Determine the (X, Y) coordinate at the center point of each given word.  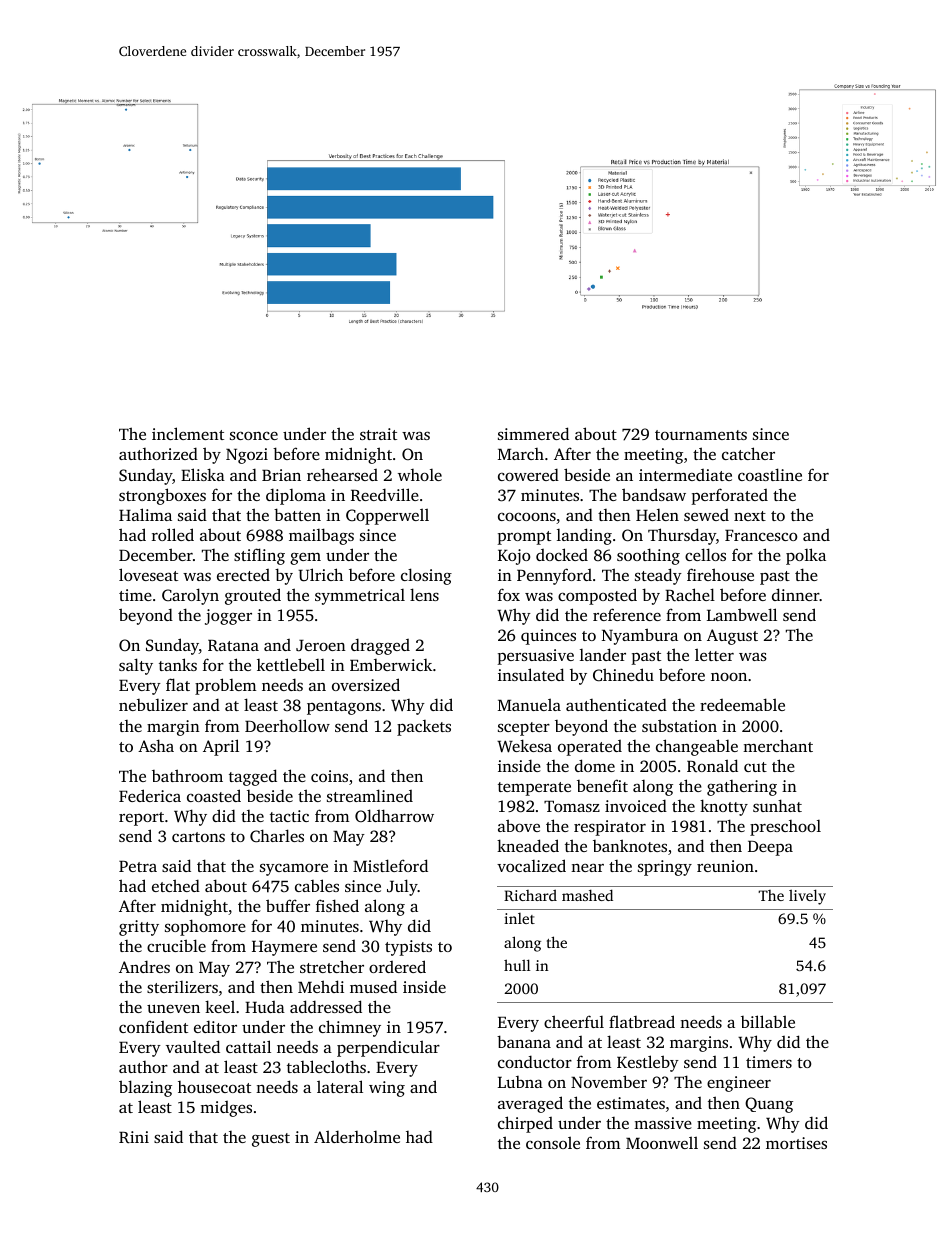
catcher (748, 453)
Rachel (690, 595)
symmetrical (360, 597)
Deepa (770, 848)
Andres (144, 966)
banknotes (630, 845)
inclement (188, 433)
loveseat (148, 574)
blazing (145, 1088)
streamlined (370, 795)
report (141, 819)
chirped (525, 1124)
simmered (533, 433)
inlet (519, 918)
